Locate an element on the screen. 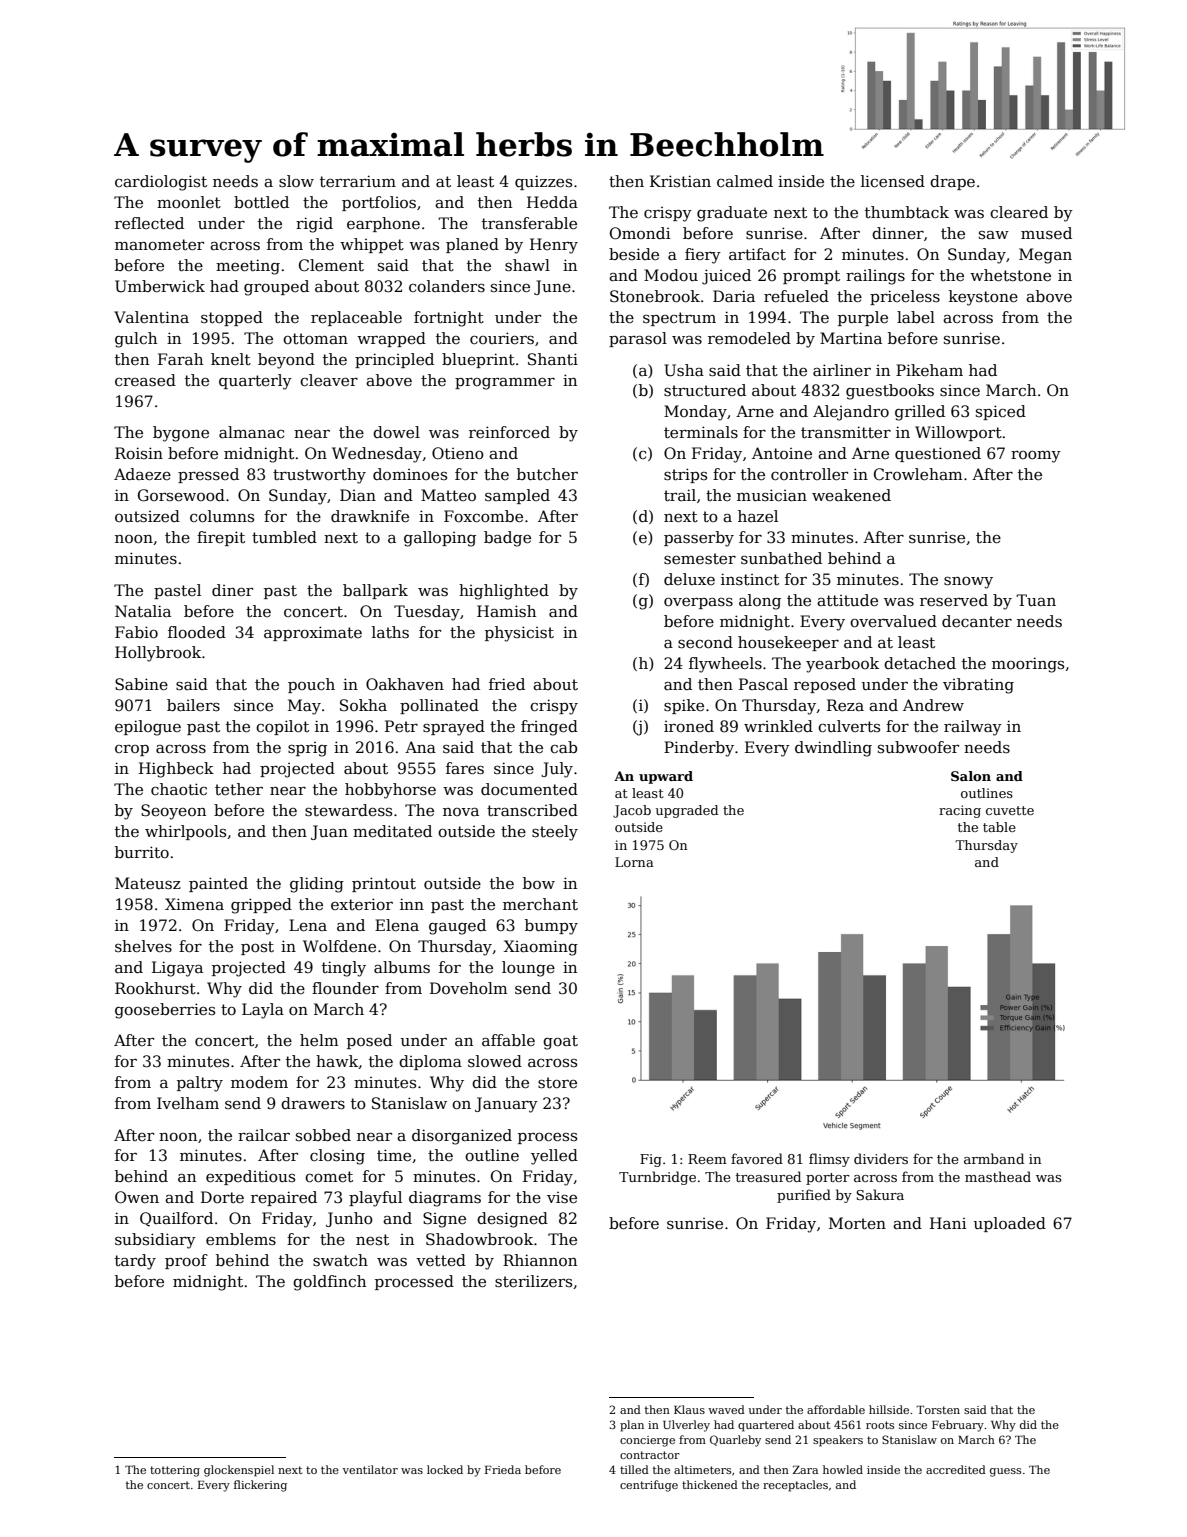 This screenshot has width=1187, height=1537. Kristian is located at coordinates (680, 181).
